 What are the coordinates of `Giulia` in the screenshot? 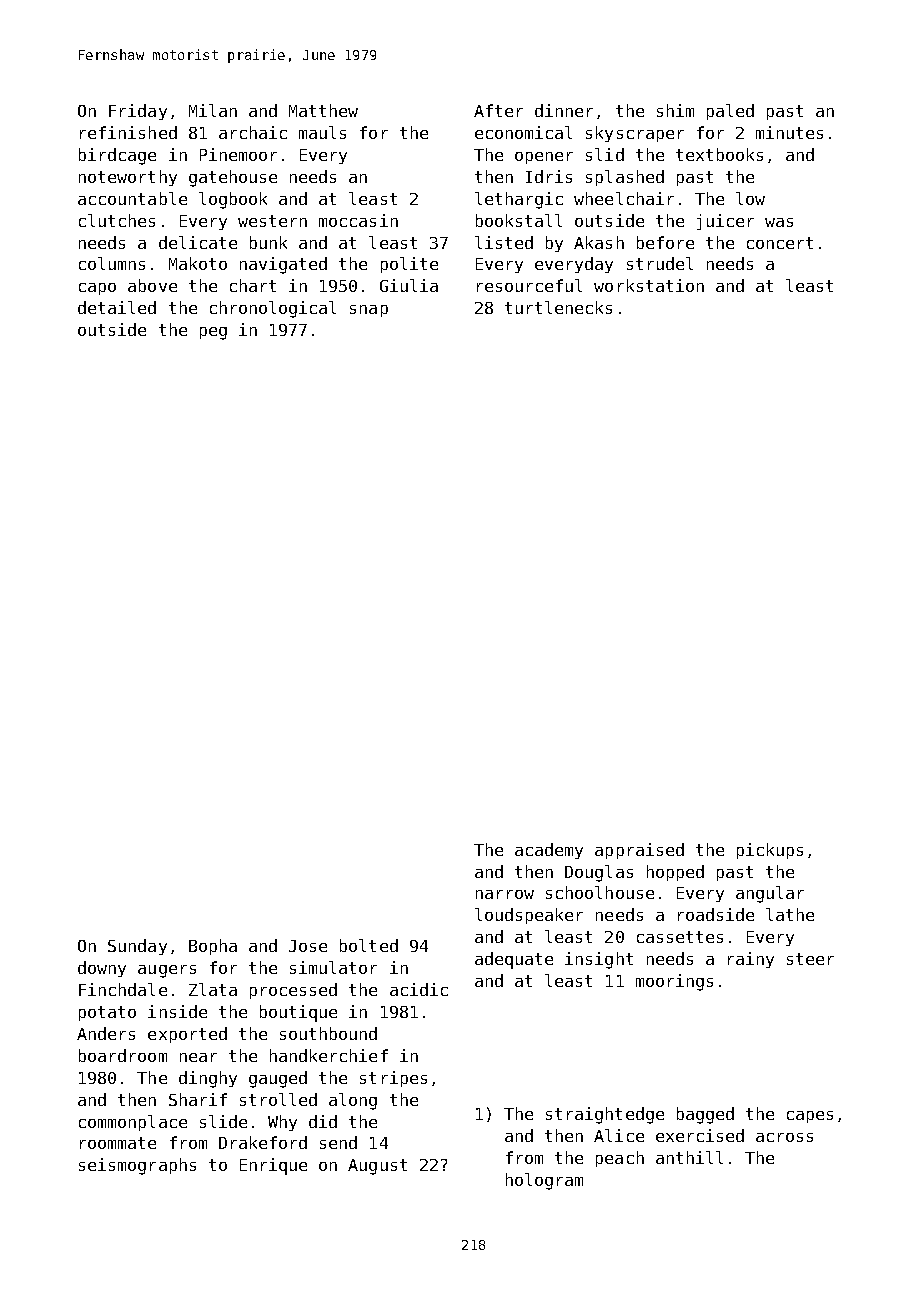 It's located at (409, 285).
